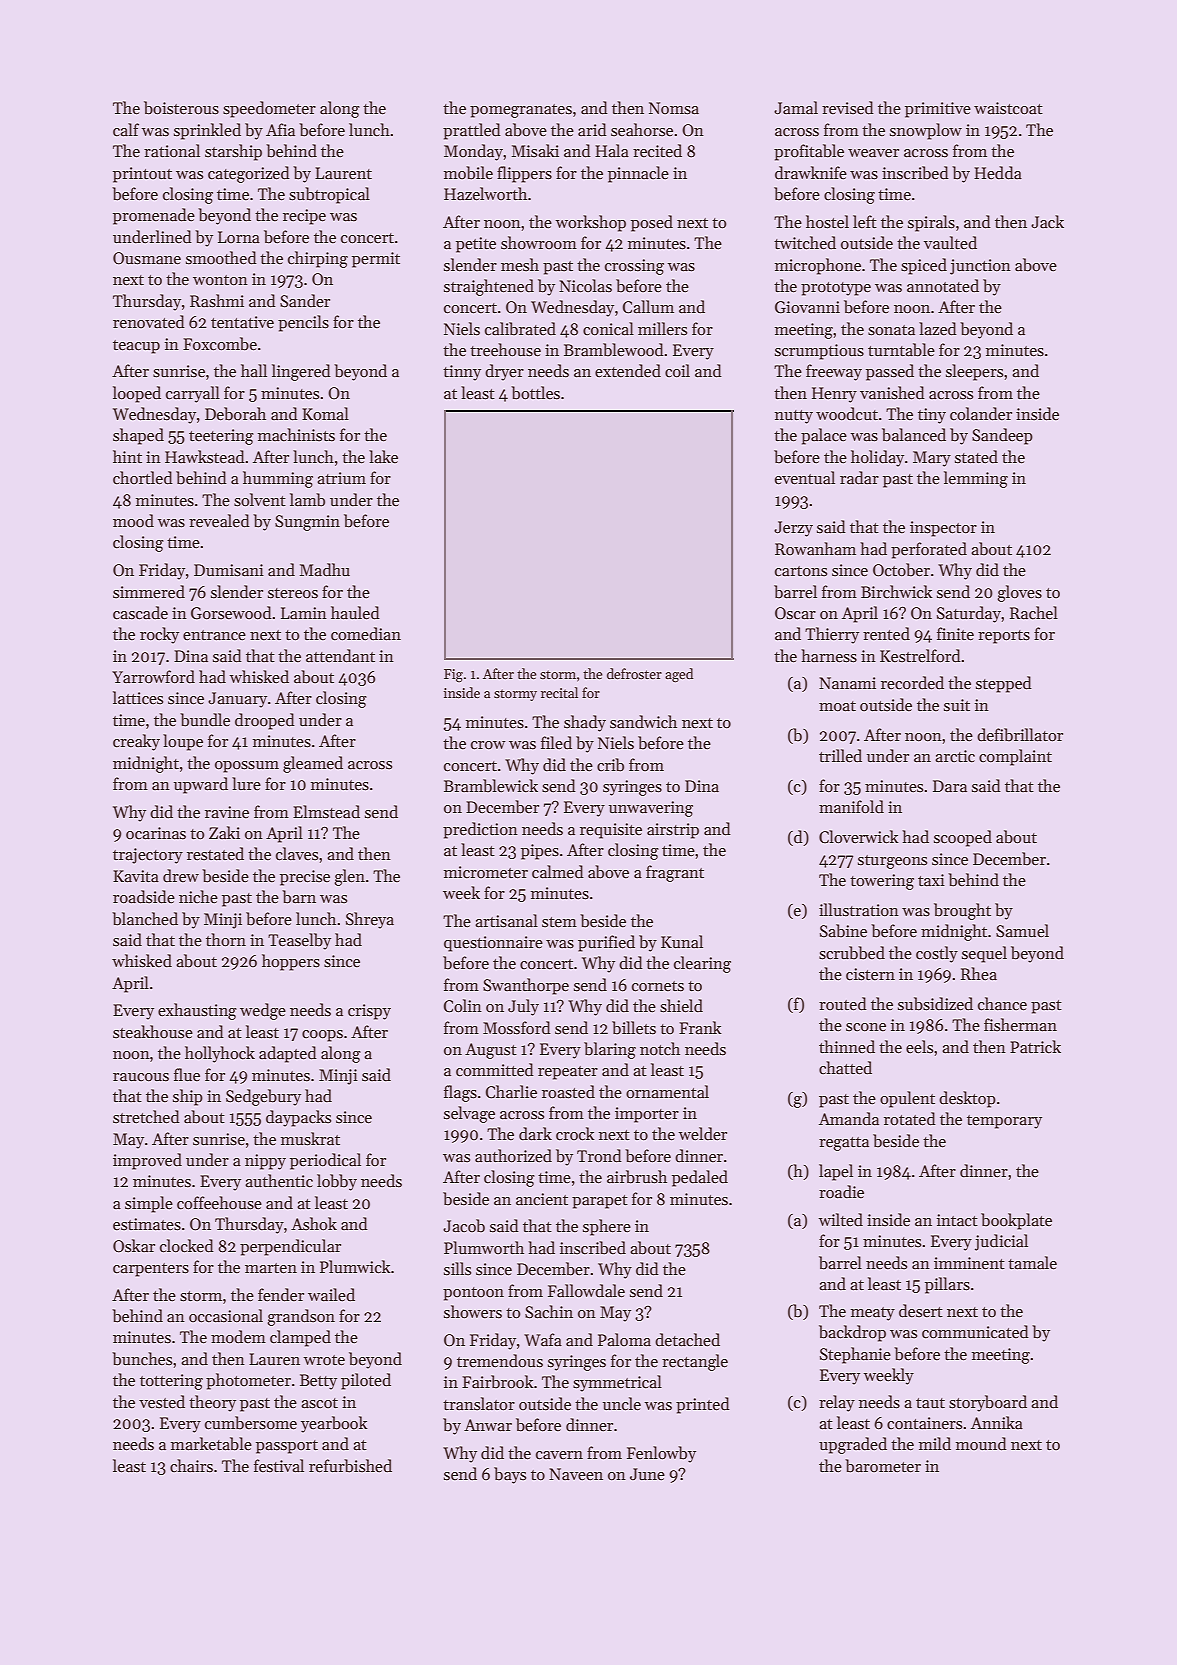 This screenshot has height=1665, width=1177. What do you see at coordinates (340, 655) in the screenshot?
I see `attendant` at bounding box center [340, 655].
